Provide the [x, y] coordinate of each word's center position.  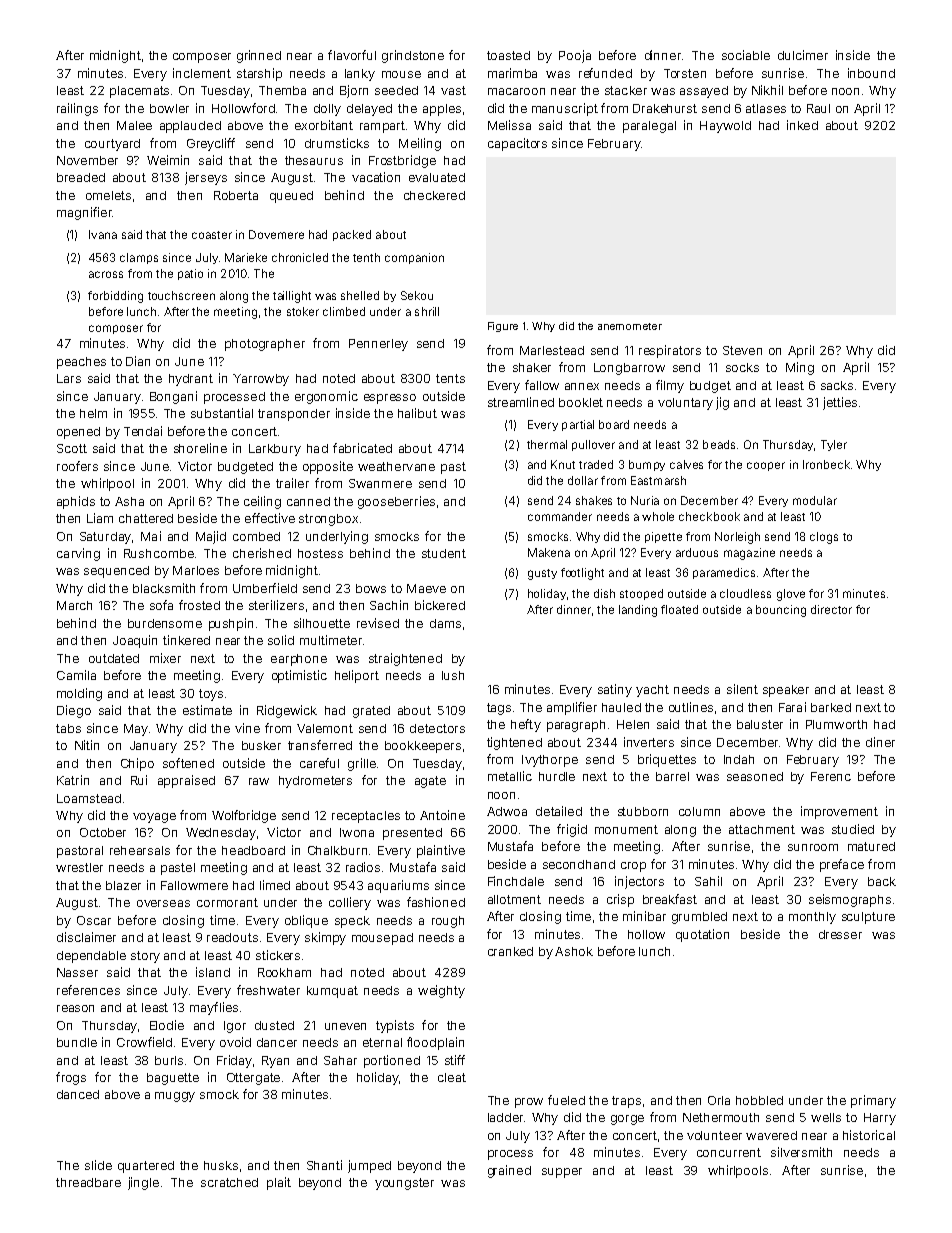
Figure [503, 327]
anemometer [630, 326]
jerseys [206, 178]
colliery [350, 903]
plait [279, 1183]
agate [430, 782]
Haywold [725, 127]
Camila [76, 675]
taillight [292, 297]
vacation [376, 177]
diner [880, 742]
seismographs [850, 900]
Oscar [94, 920]
